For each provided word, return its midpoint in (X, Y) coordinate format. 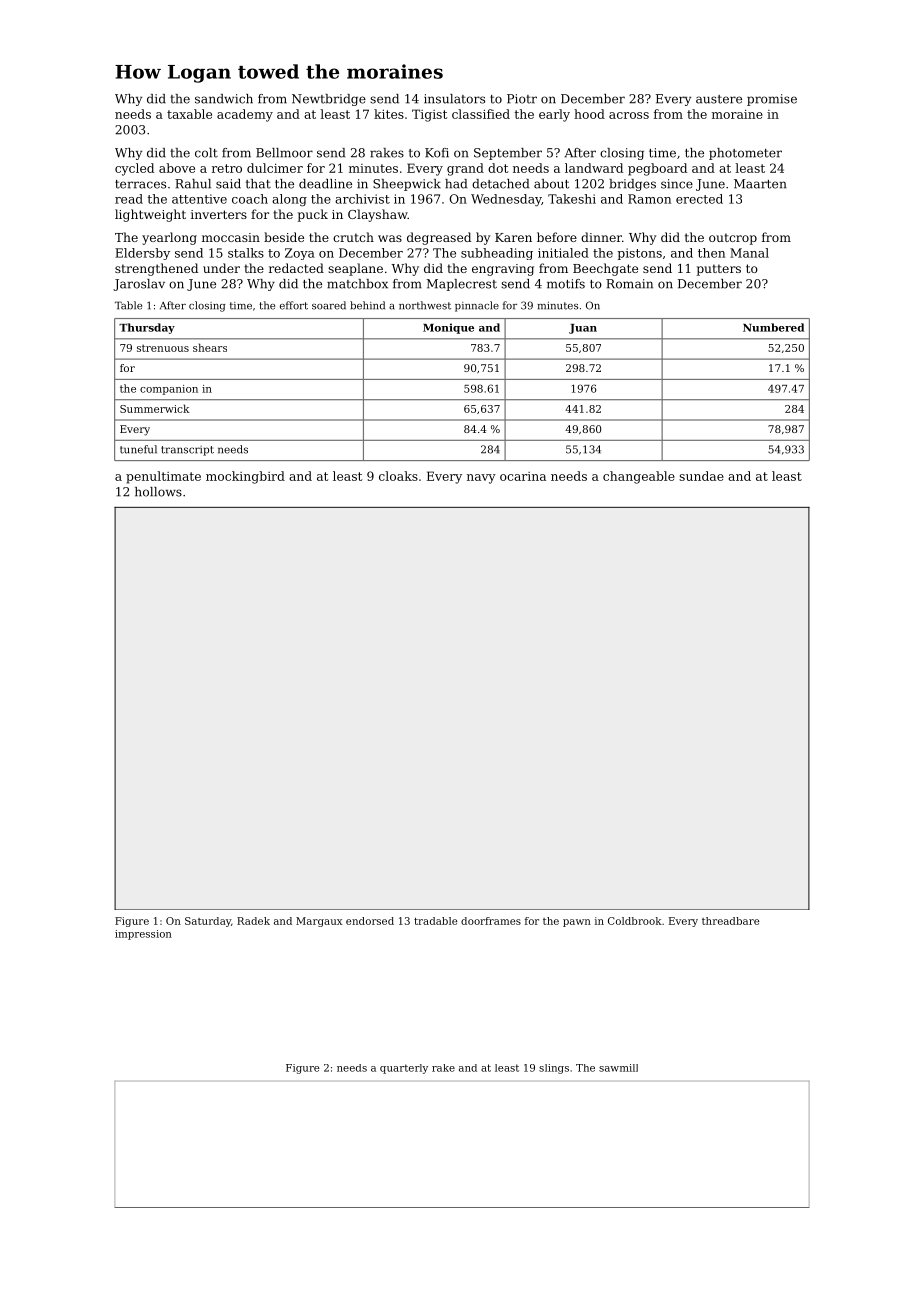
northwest (425, 305)
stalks (246, 253)
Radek (253, 921)
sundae (701, 476)
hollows (158, 492)
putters (719, 270)
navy (481, 479)
